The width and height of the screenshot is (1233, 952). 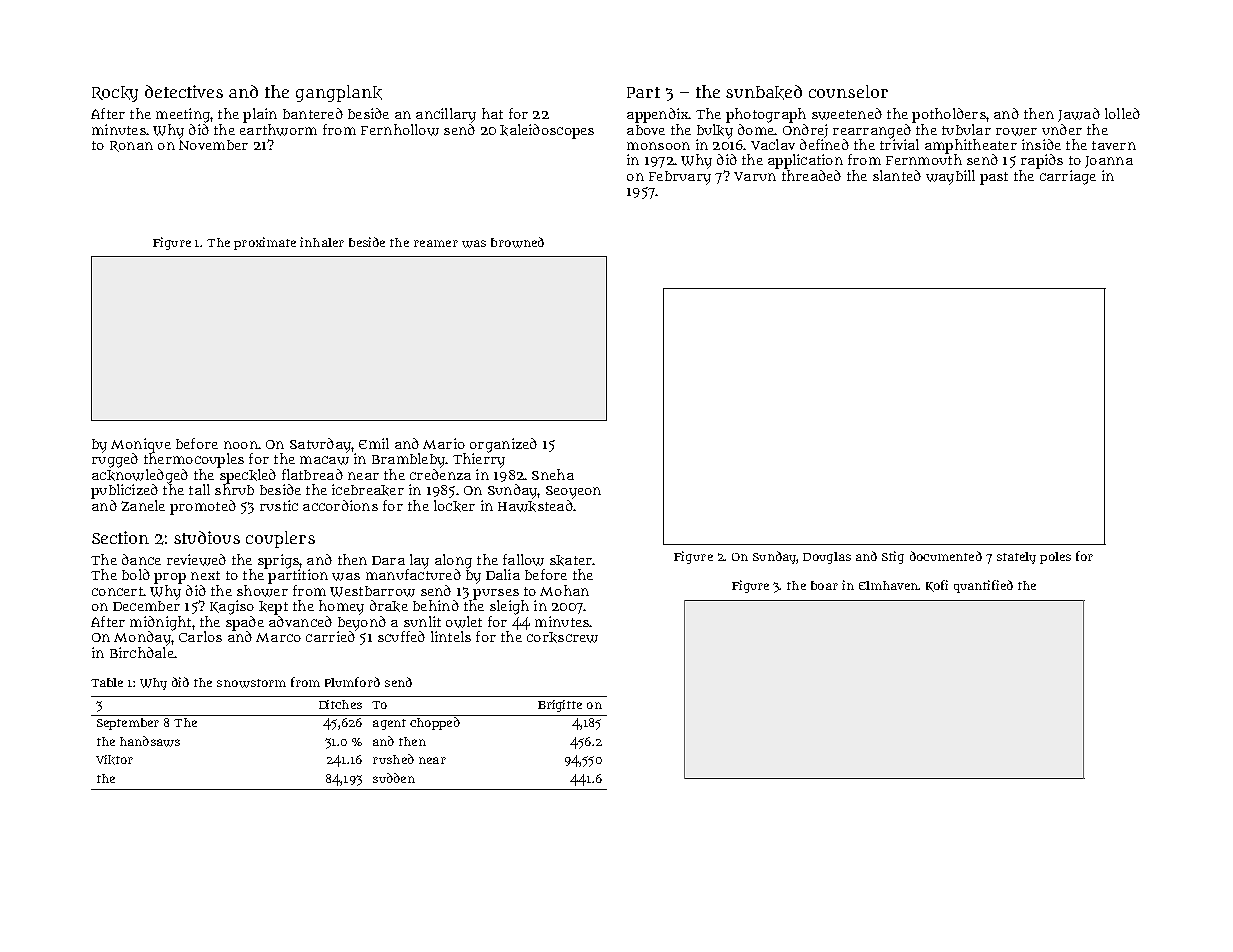 I want to click on browned, so click(x=517, y=242).
